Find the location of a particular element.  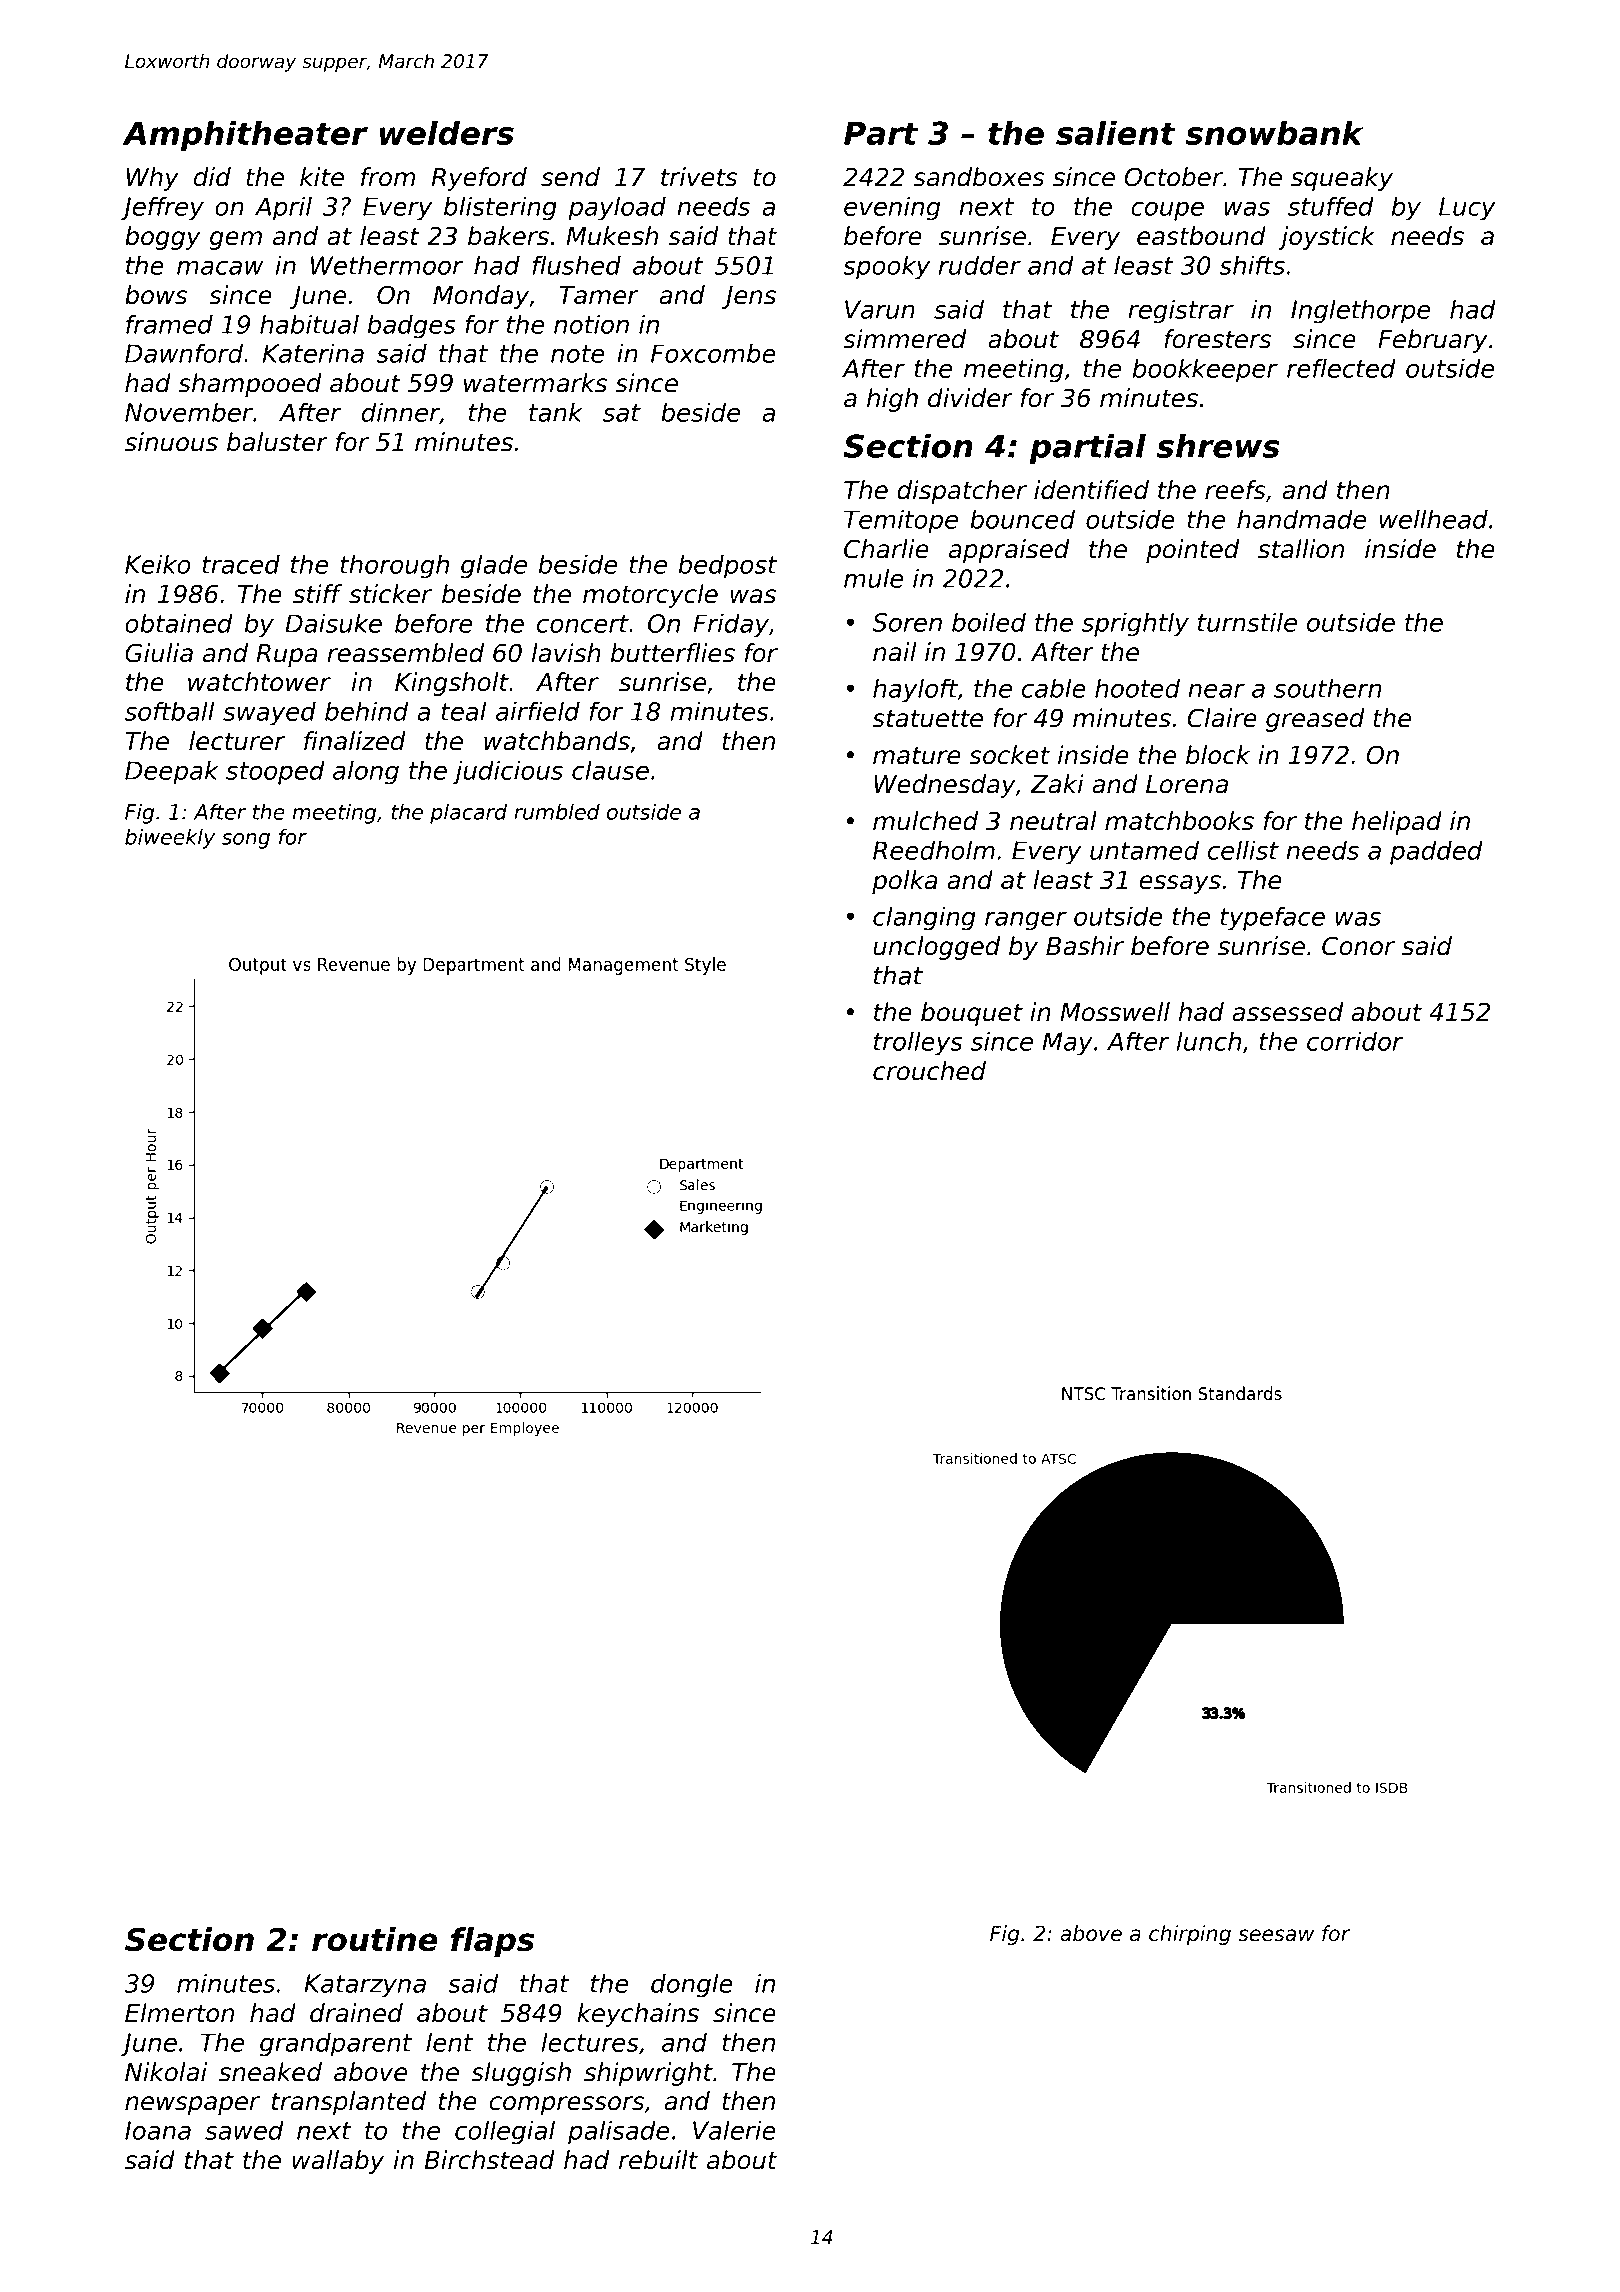

dongle is located at coordinates (692, 1985).
